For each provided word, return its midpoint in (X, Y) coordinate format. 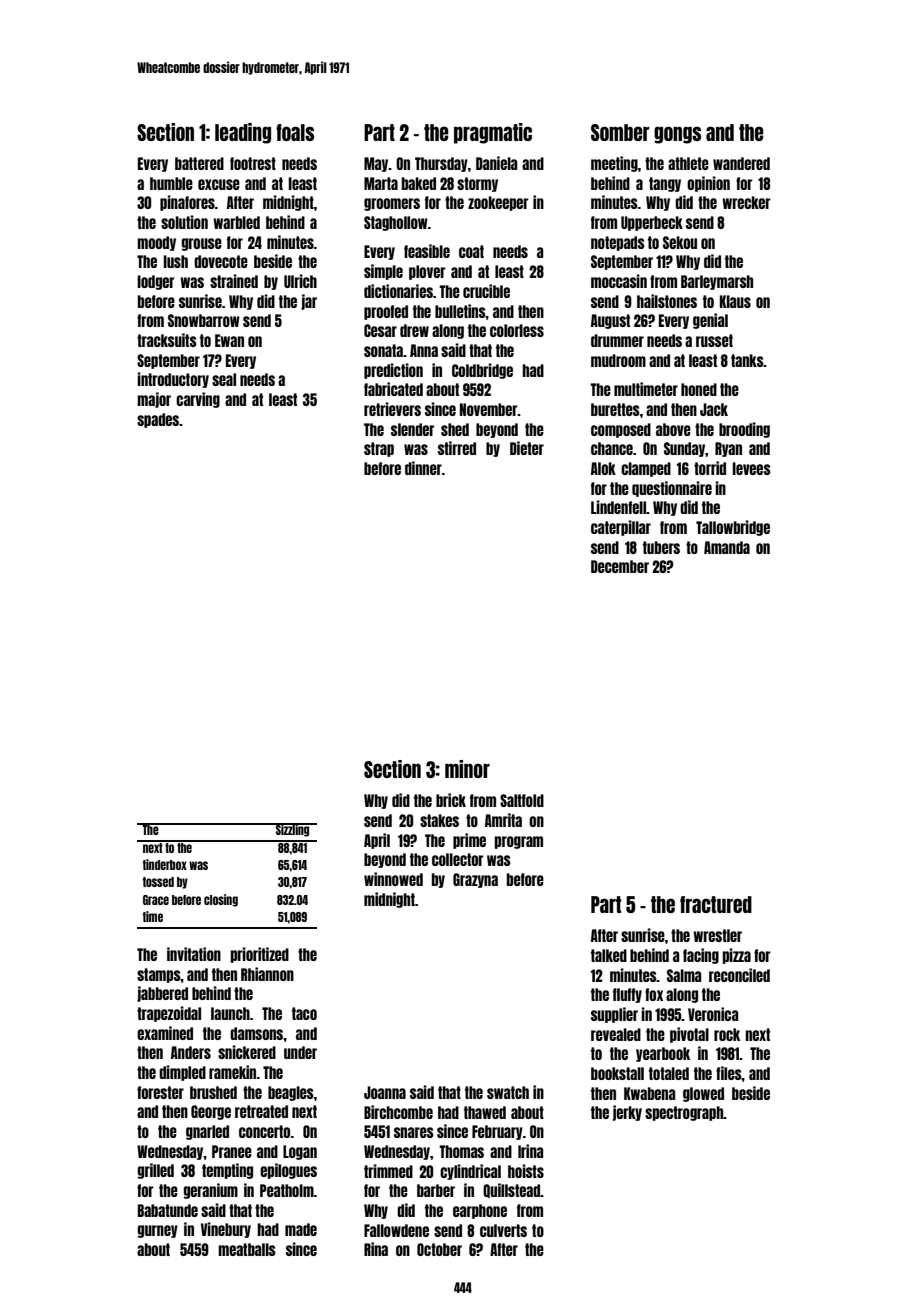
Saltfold (522, 800)
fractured (716, 904)
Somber (620, 132)
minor (467, 769)
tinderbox (165, 864)
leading (243, 133)
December (620, 566)
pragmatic (493, 133)
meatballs (247, 1249)
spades (158, 420)
